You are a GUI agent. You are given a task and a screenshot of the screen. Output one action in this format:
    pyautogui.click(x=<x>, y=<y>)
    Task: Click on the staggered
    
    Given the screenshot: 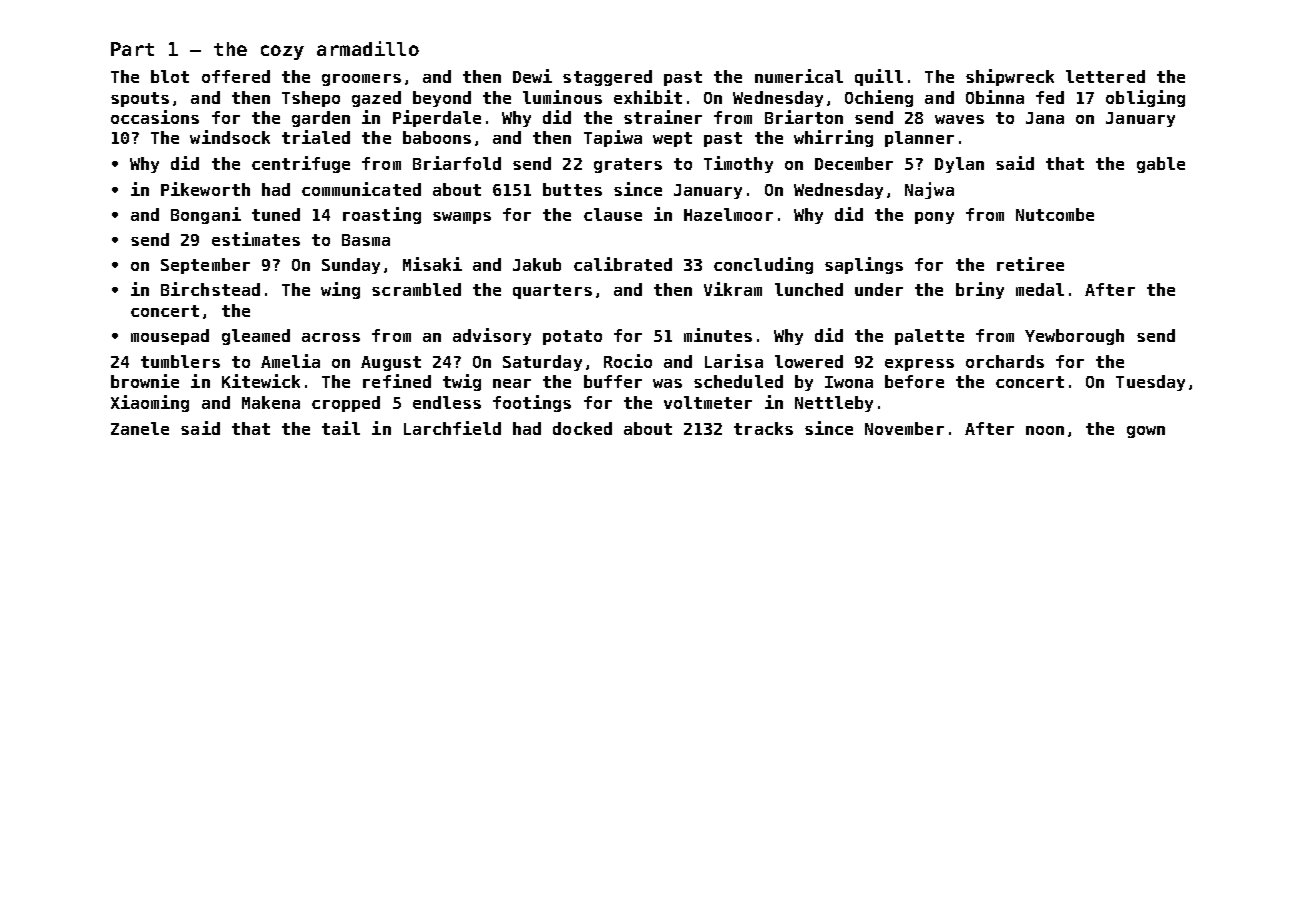 What is the action you would take?
    pyautogui.click(x=607, y=78)
